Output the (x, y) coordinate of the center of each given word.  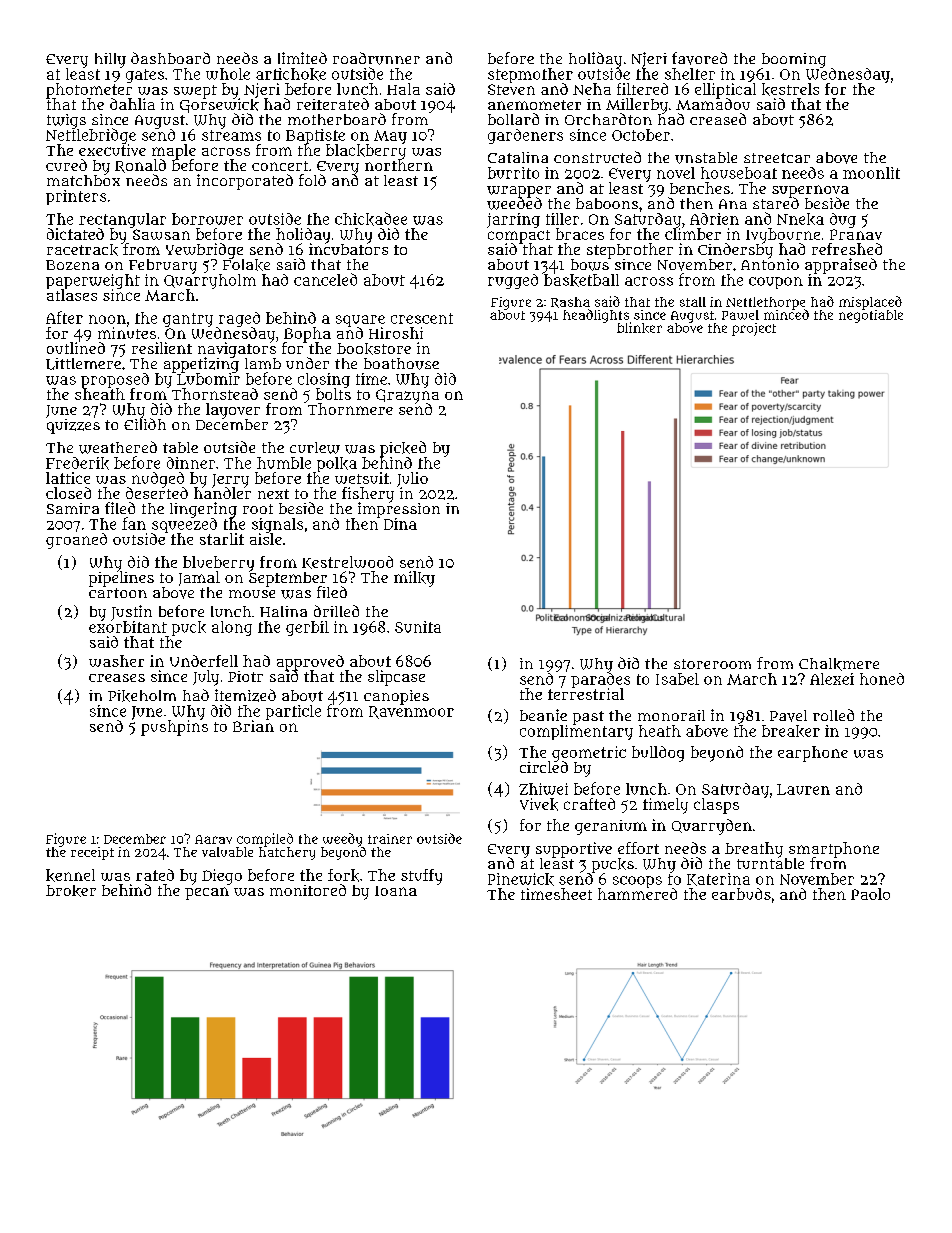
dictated (75, 234)
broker (71, 891)
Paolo (870, 894)
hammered (637, 894)
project (754, 329)
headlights (597, 316)
